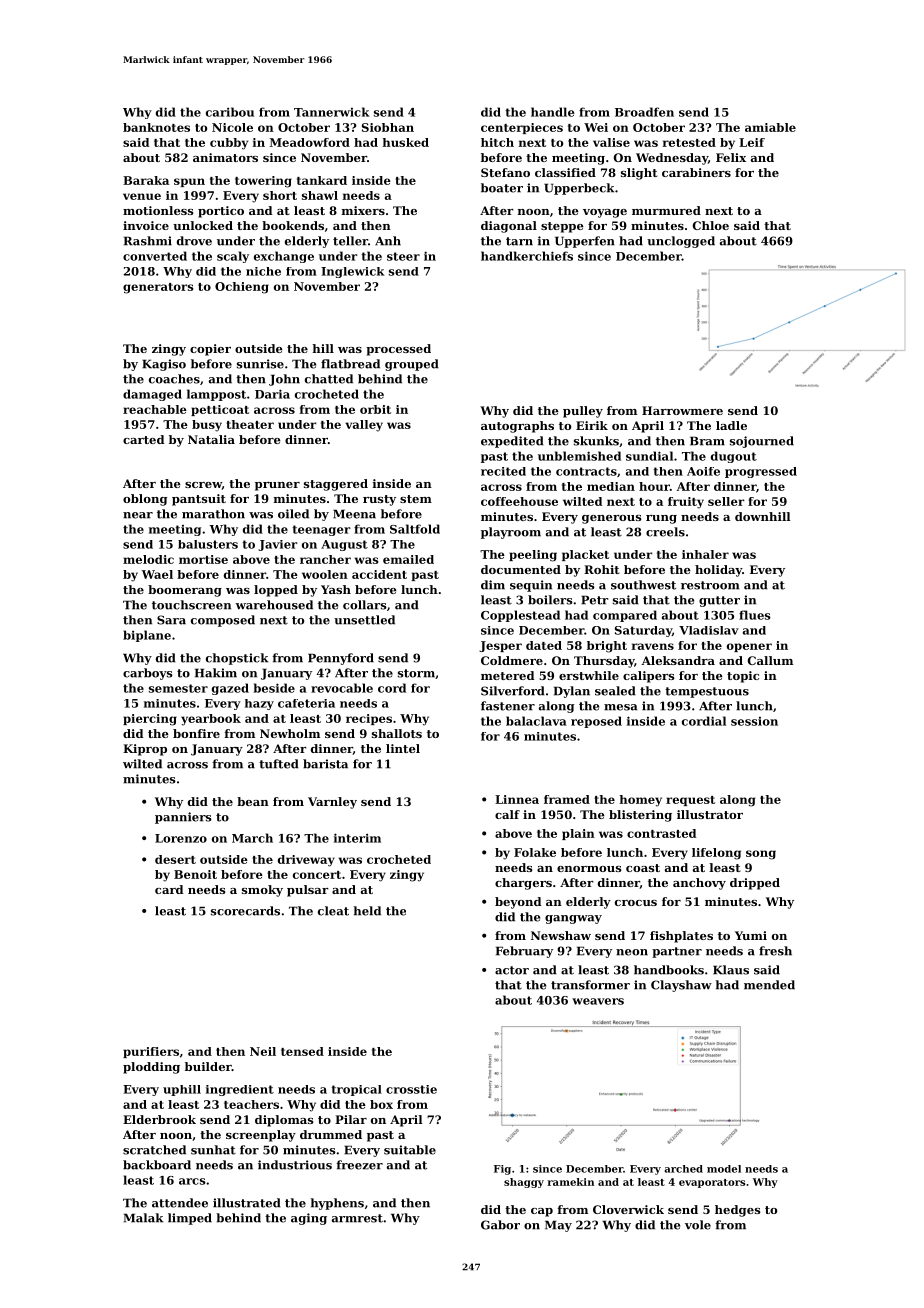 Image resolution: width=924 pixels, height=1308 pixels. What do you see at coordinates (151, 1052) in the document?
I see `purifiers` at bounding box center [151, 1052].
